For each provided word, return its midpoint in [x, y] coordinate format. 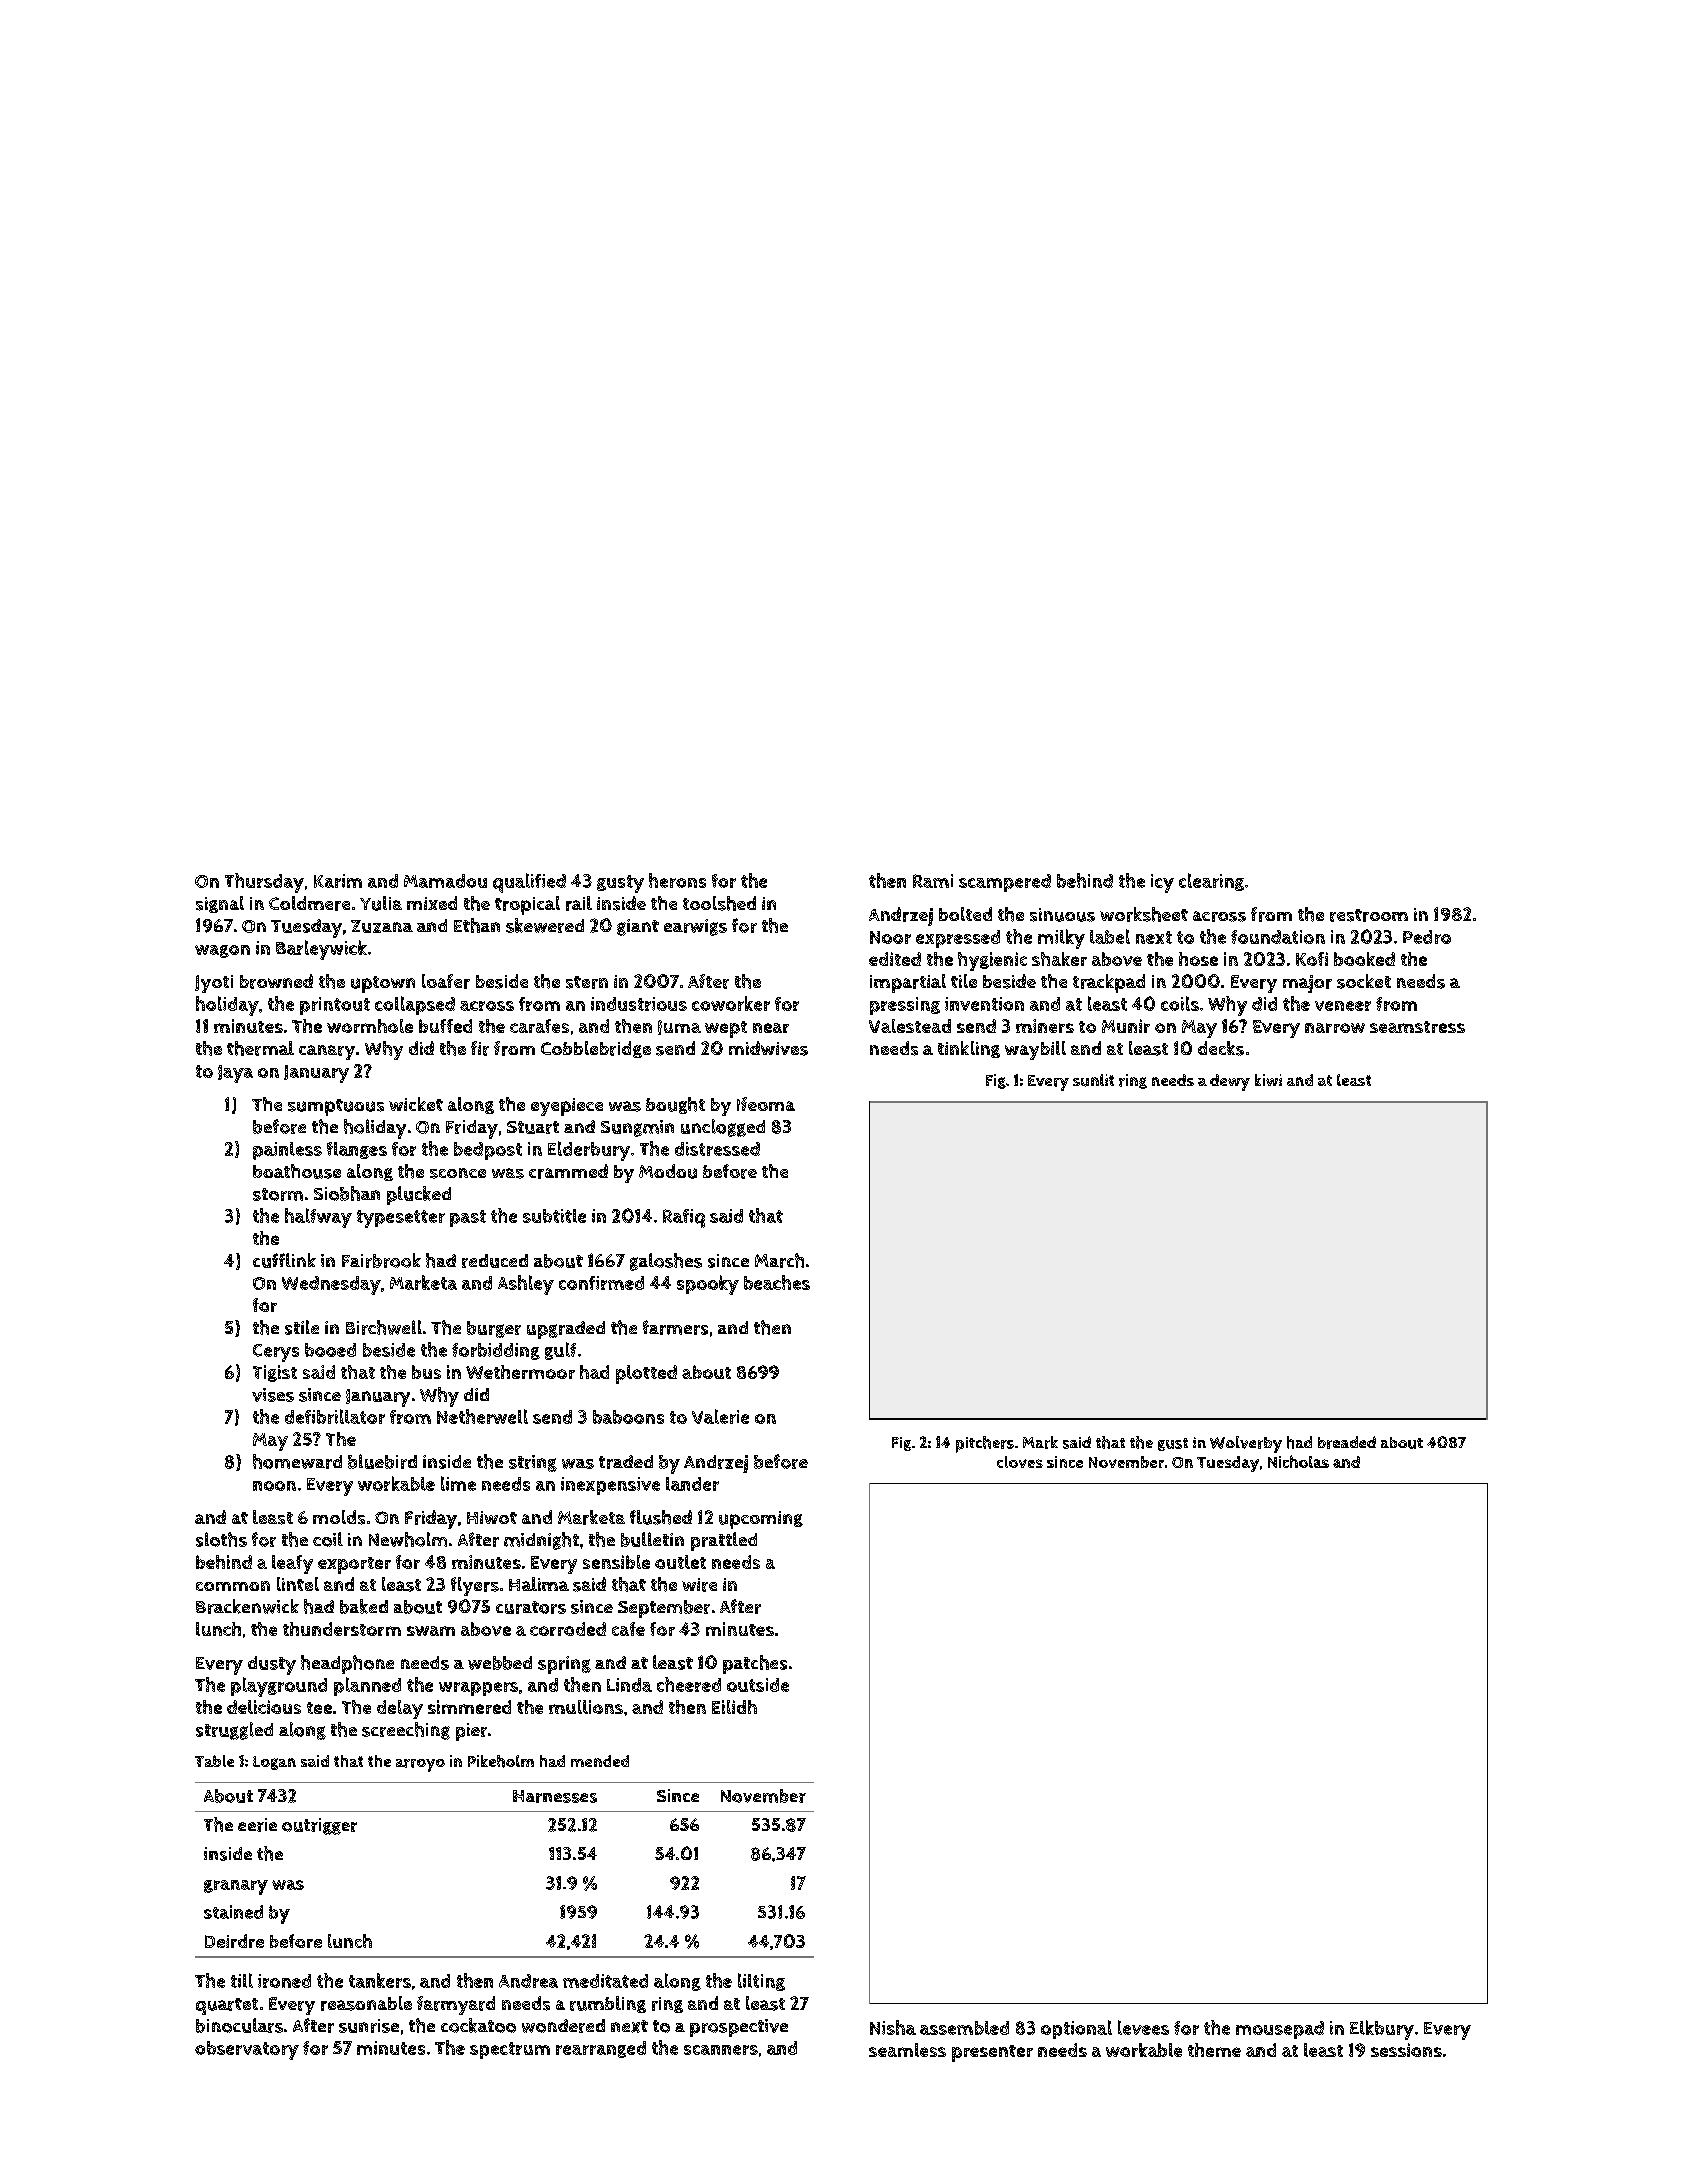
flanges [357, 1150]
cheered [689, 1684]
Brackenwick [247, 1606]
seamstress [1417, 1027]
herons [677, 880]
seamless [907, 2050]
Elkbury [1382, 2030]
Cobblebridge [596, 1049]
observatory [247, 2050]
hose [1198, 959]
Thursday [264, 883]
